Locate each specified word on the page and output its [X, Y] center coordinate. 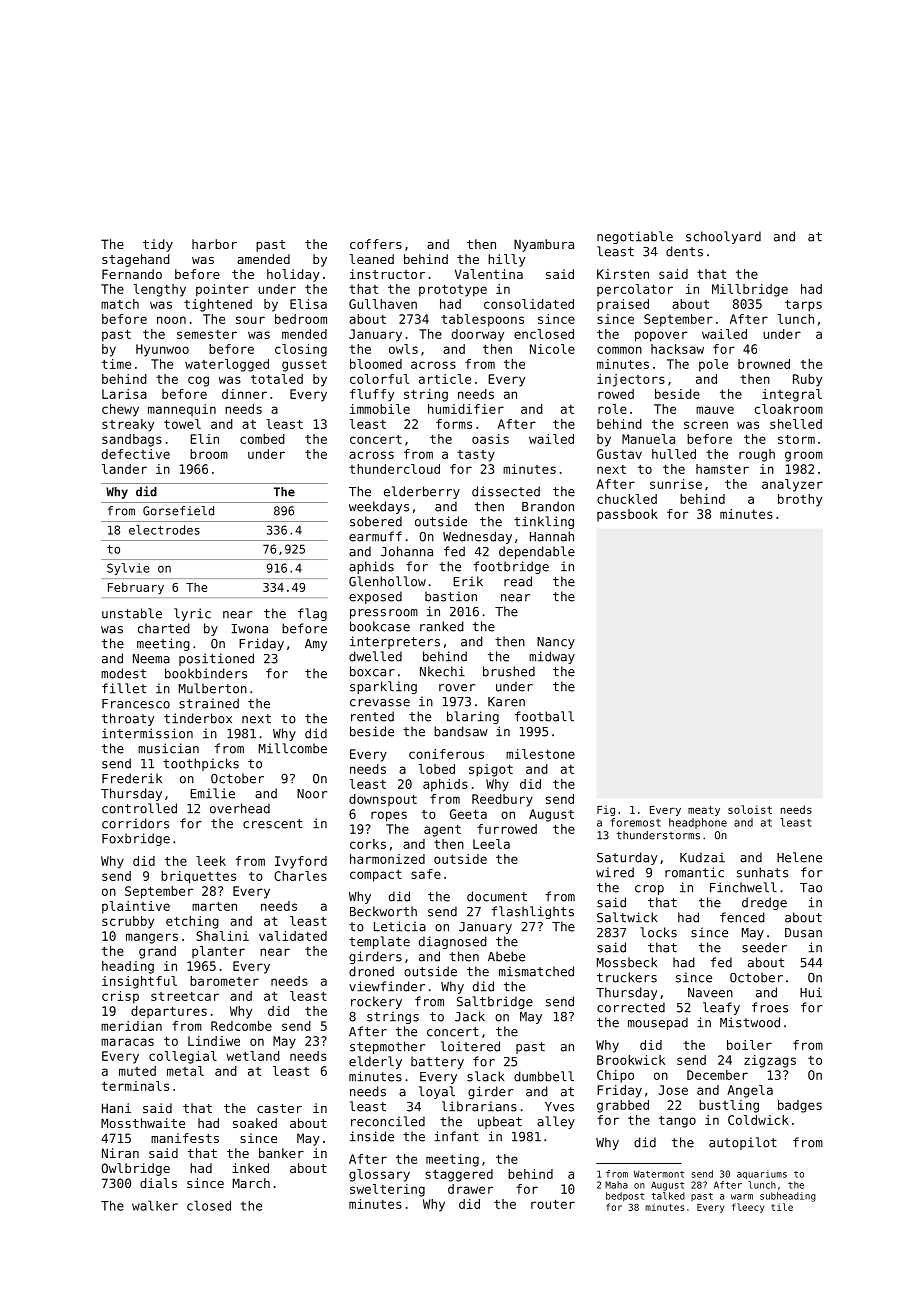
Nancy [556, 643]
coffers [376, 244]
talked [668, 1196]
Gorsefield [178, 511]
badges [800, 1106]
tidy [158, 245]
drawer [470, 1189]
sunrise [676, 484]
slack [485, 1076]
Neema [151, 659]
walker [155, 1205]
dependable [537, 552]
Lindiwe [214, 1041]
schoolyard [723, 237]
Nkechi [442, 671]
